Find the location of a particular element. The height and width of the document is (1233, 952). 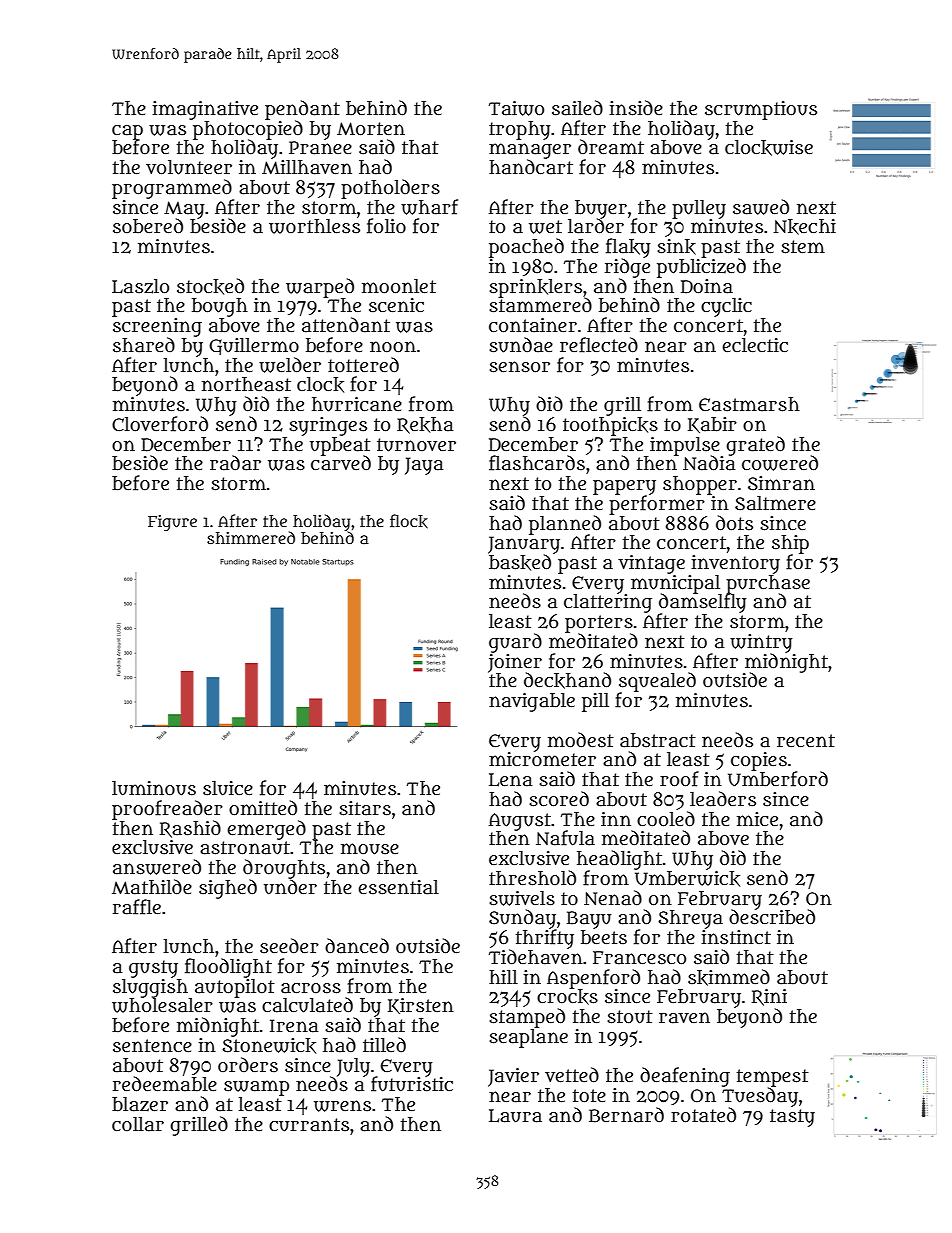

collar is located at coordinates (138, 1124).
